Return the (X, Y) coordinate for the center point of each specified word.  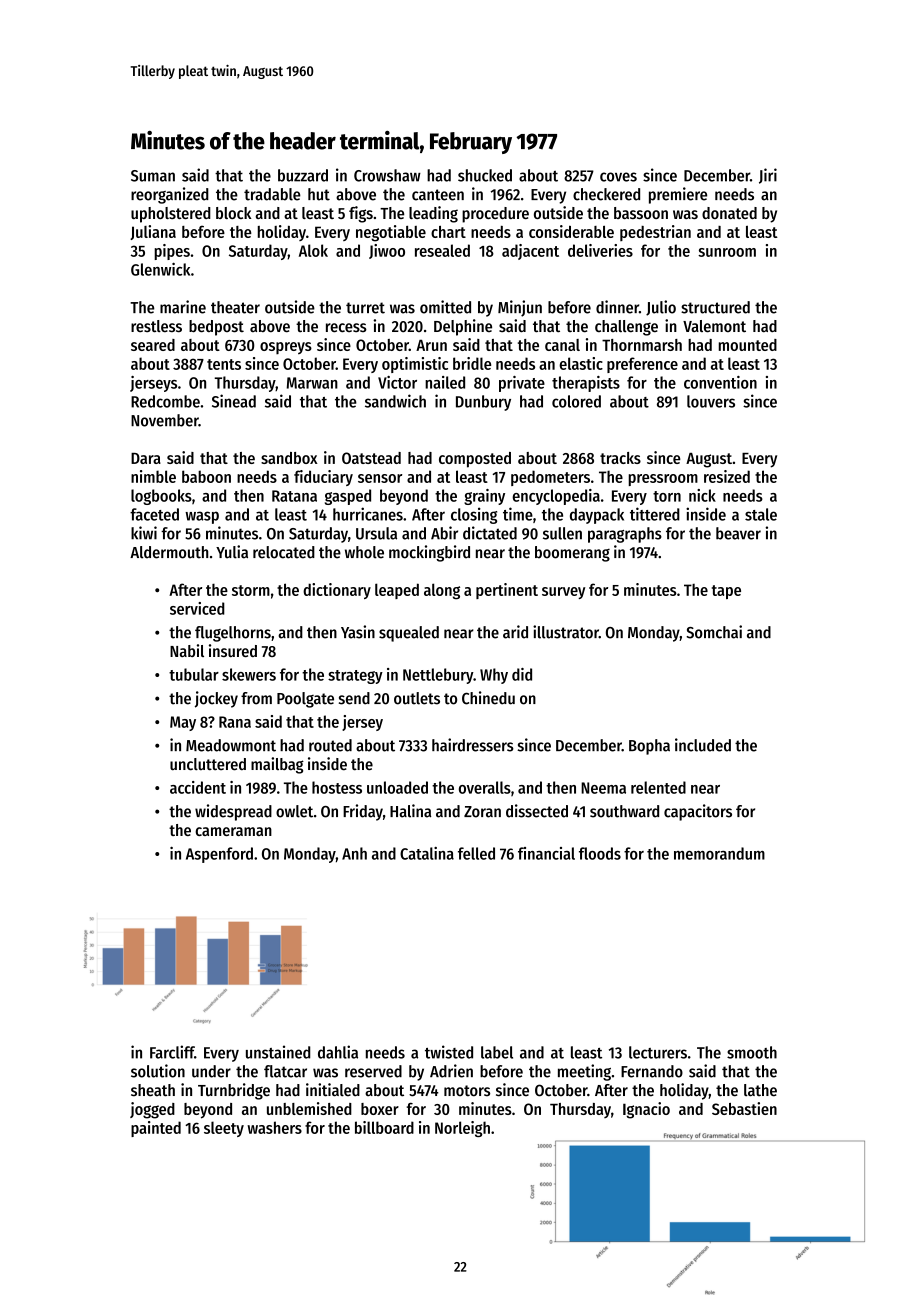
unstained (278, 1052)
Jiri (768, 176)
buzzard (303, 175)
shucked (485, 175)
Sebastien (744, 1108)
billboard (384, 1127)
